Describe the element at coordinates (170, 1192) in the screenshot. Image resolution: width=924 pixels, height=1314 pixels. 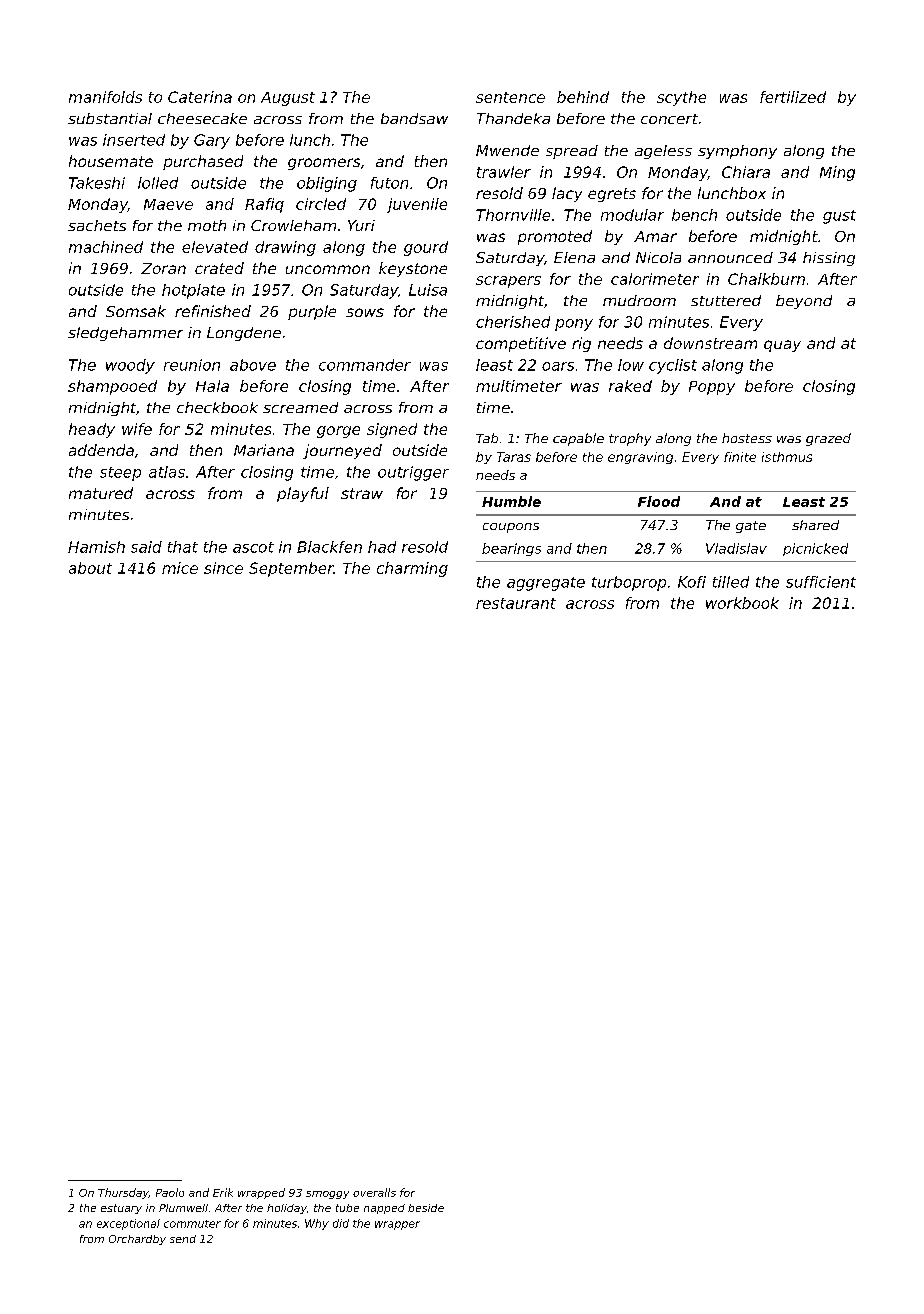
I see `Paolo` at that location.
